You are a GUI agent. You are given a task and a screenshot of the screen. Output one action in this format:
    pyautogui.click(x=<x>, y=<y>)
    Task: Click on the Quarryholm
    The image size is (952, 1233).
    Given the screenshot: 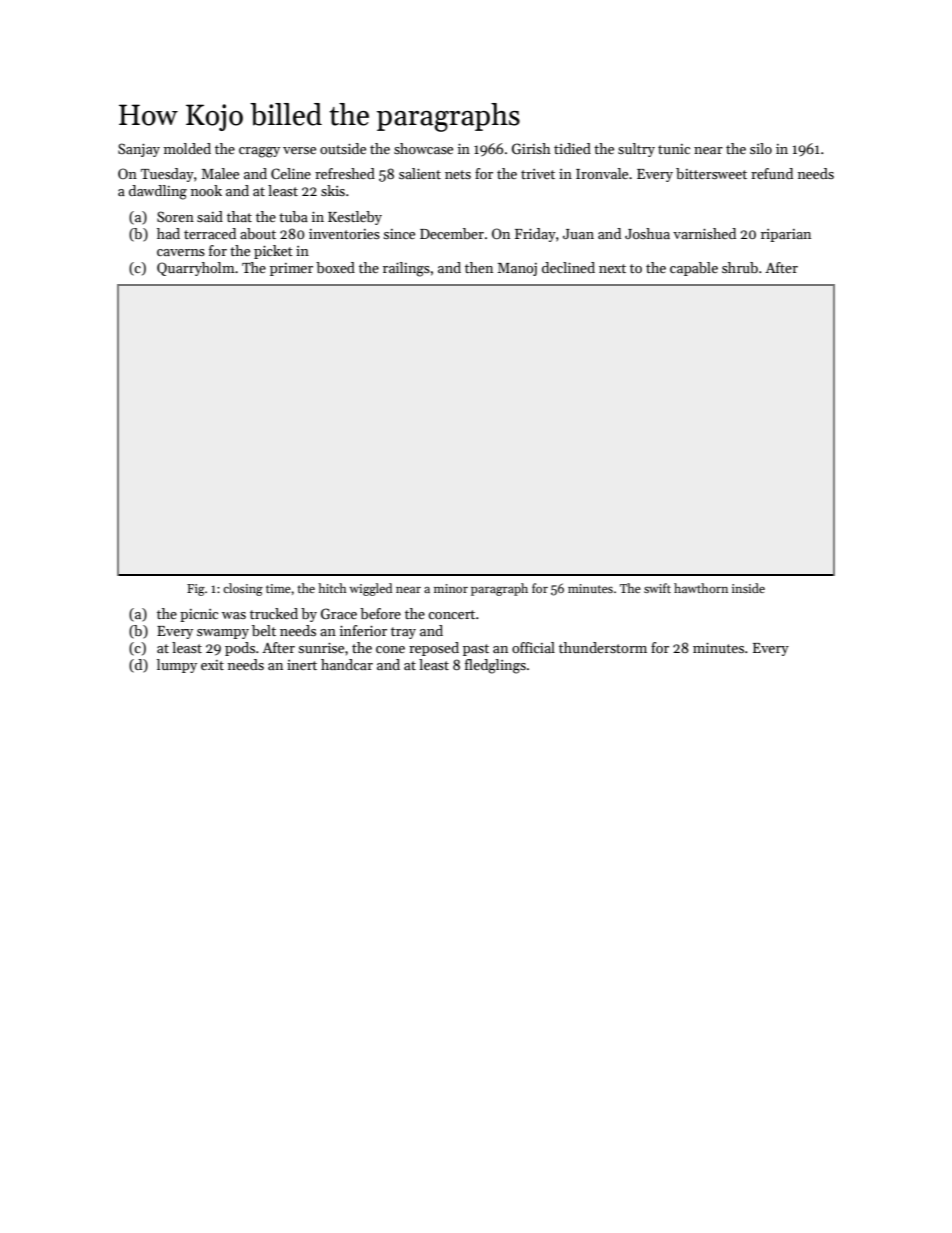 What is the action you would take?
    pyautogui.click(x=196, y=269)
